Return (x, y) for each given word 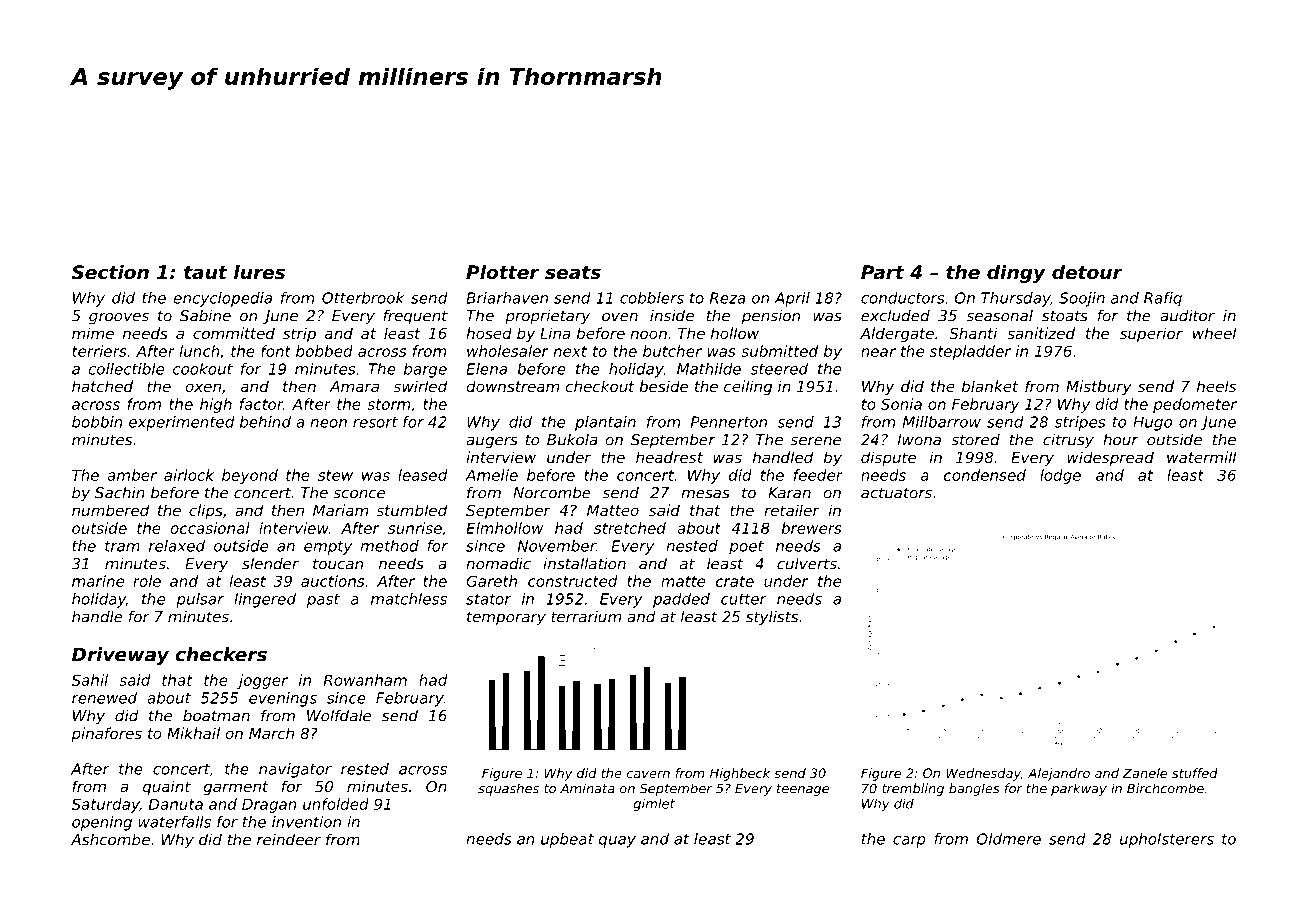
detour (1087, 272)
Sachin (120, 492)
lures (259, 272)
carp (909, 842)
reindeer (289, 839)
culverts (807, 564)
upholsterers (1167, 840)
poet (746, 548)
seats (573, 273)
